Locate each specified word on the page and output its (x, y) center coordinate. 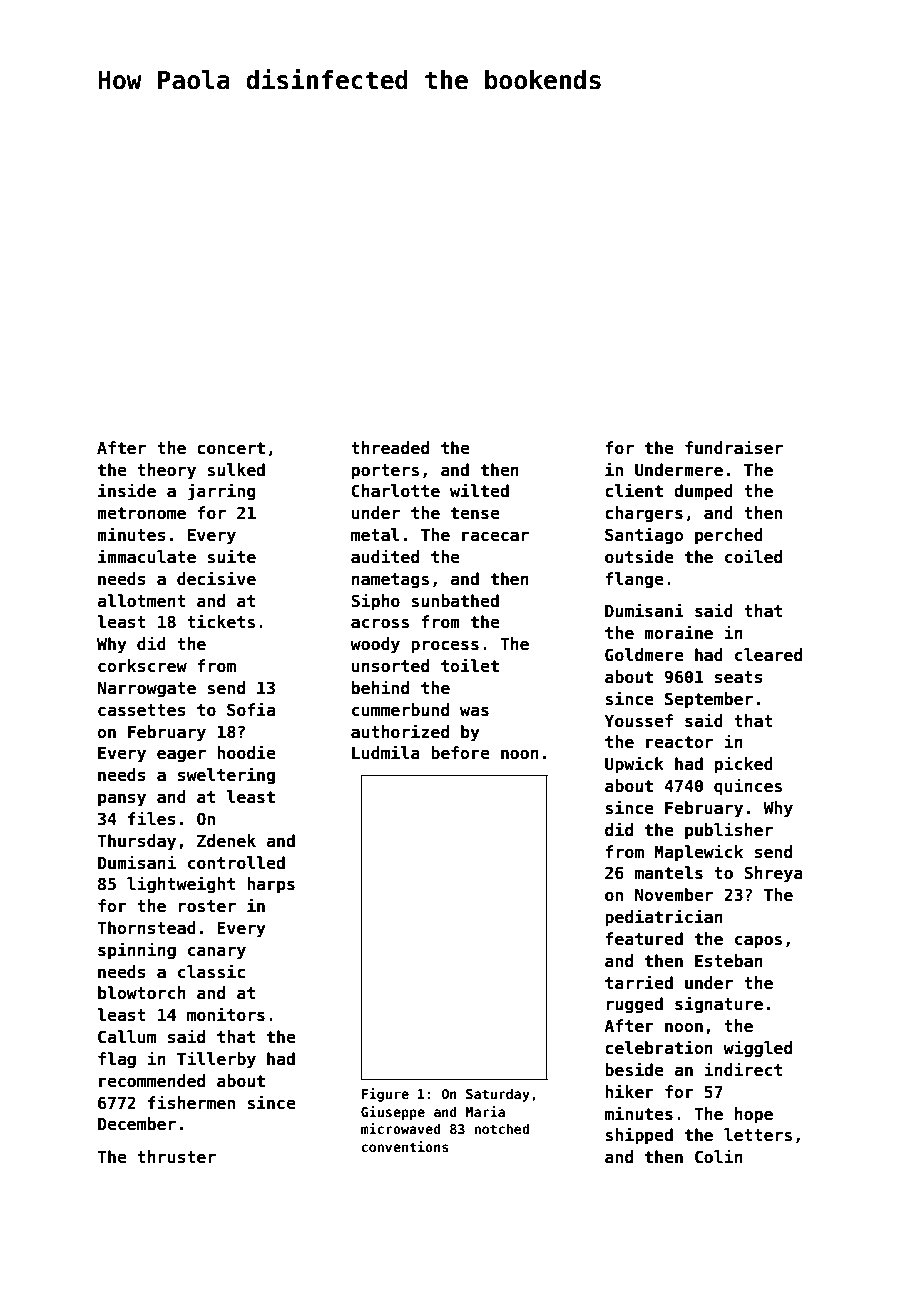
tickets (221, 621)
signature (719, 1005)
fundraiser (734, 447)
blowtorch (142, 993)
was (474, 711)
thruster (176, 1157)
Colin (719, 1156)
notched (501, 1128)
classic (211, 971)
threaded (390, 448)
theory (166, 471)
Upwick (634, 765)
